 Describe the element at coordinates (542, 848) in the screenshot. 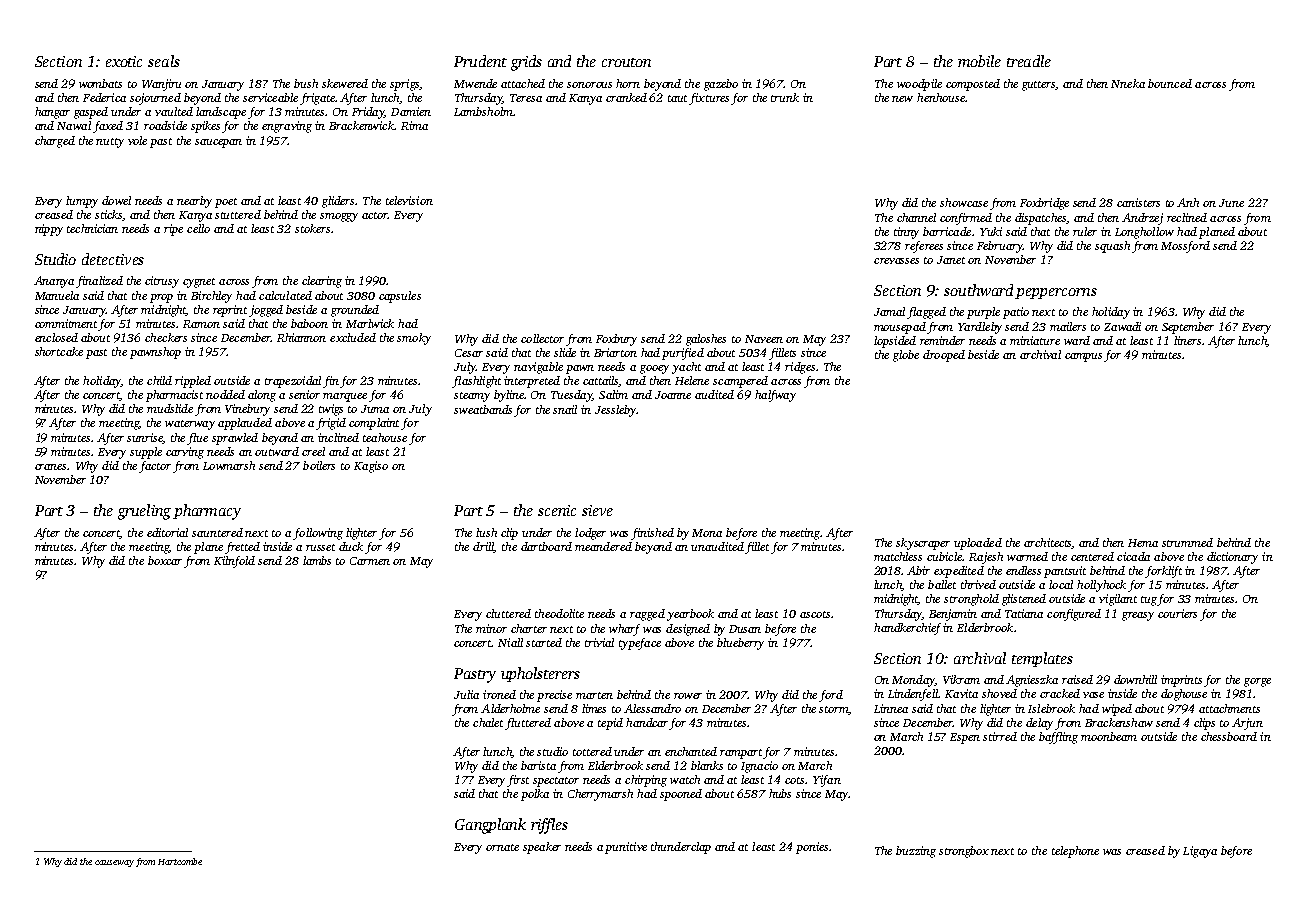

I see `speaker` at that location.
